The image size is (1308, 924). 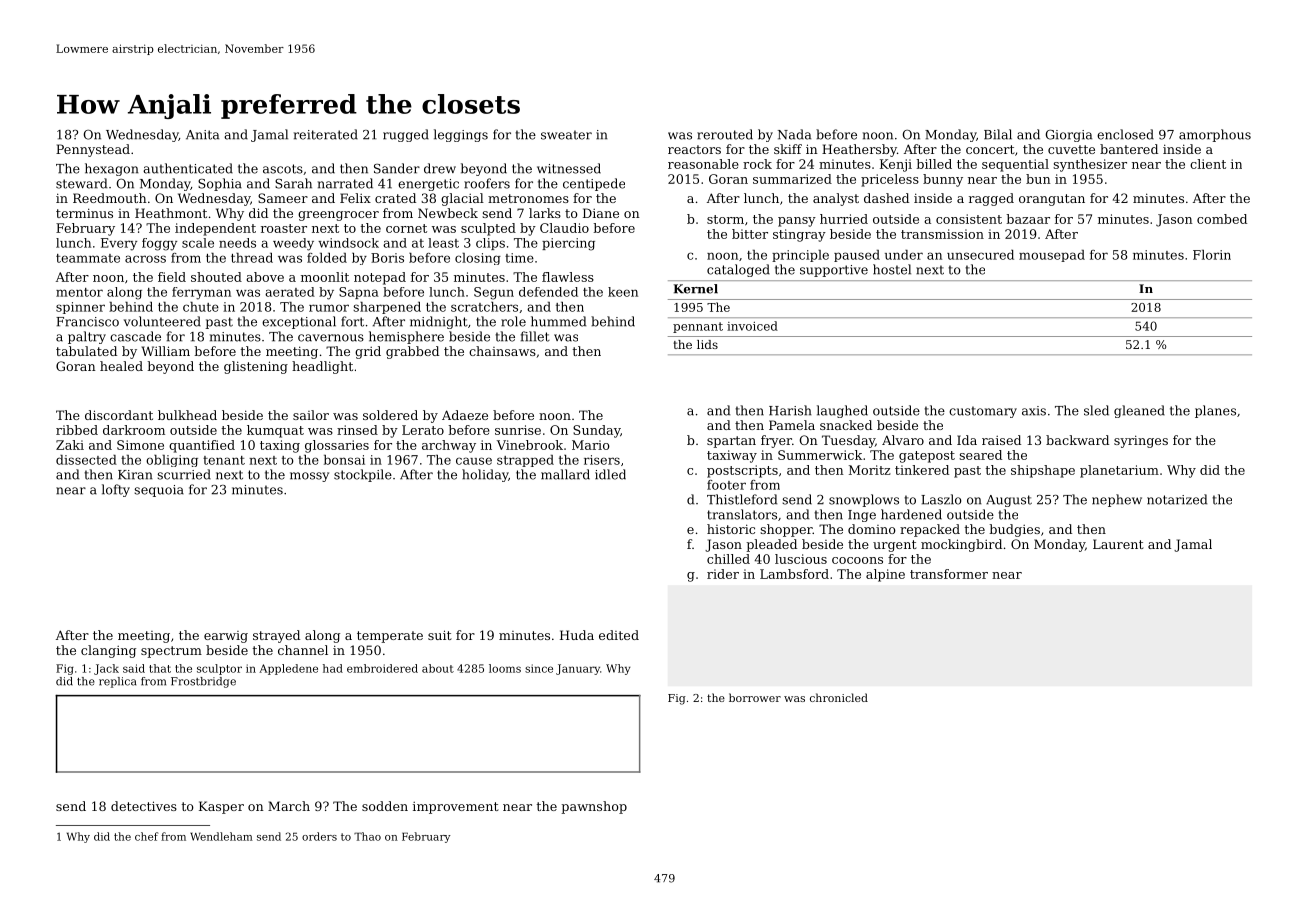 I want to click on fillet, so click(x=535, y=336).
